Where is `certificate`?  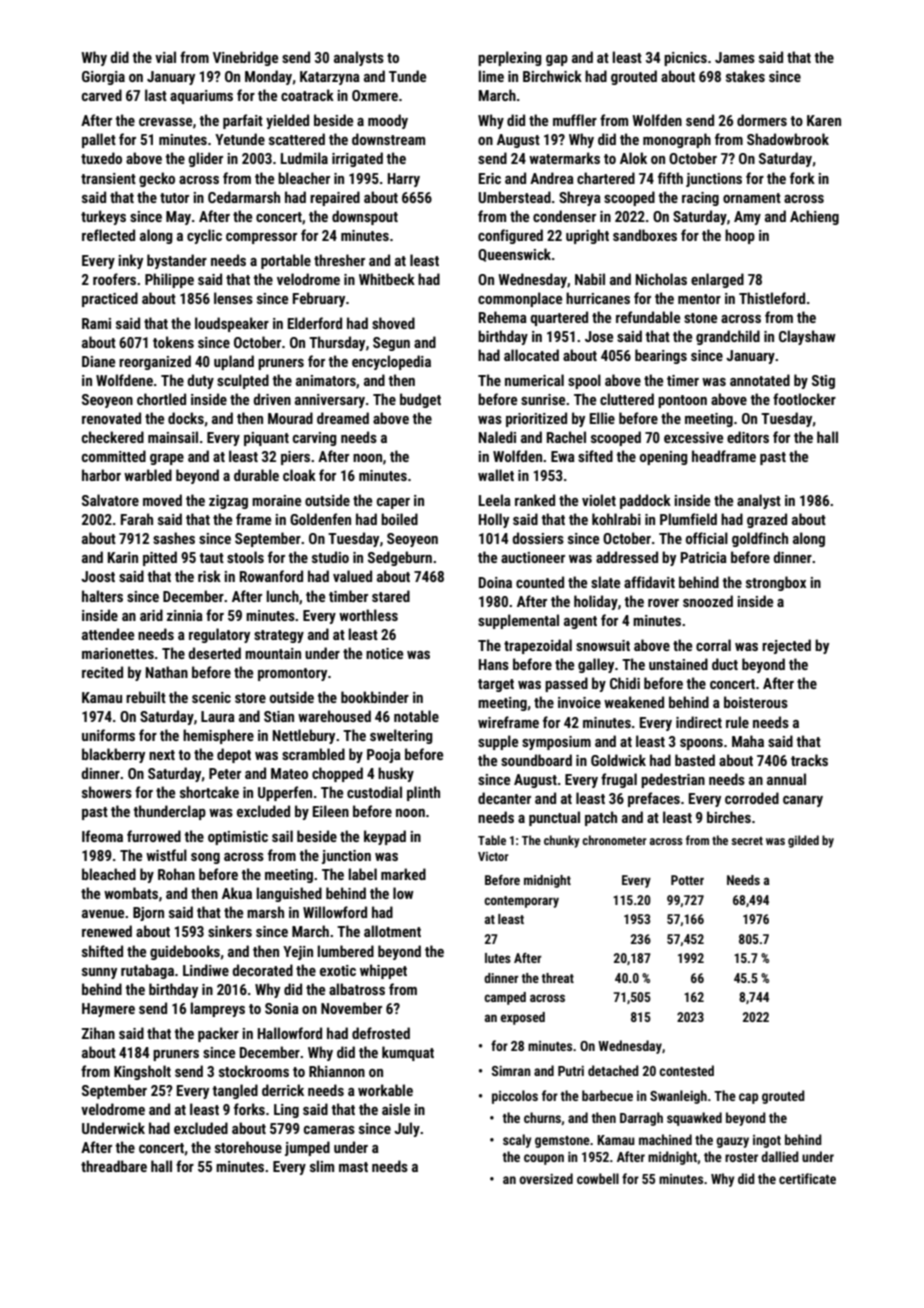 certificate is located at coordinates (807, 1178).
